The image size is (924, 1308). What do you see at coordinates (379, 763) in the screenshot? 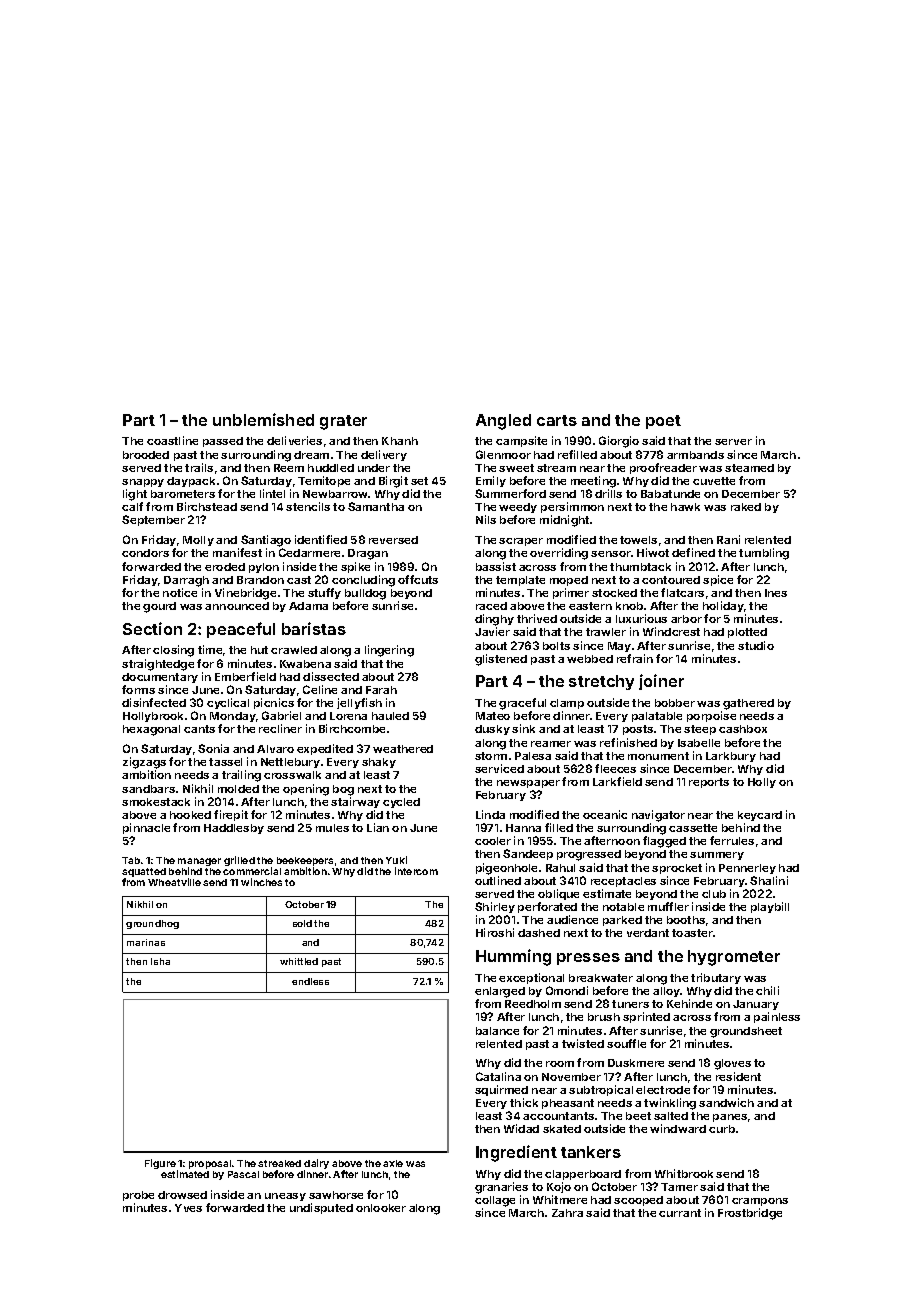
I see `shaky` at bounding box center [379, 763].
